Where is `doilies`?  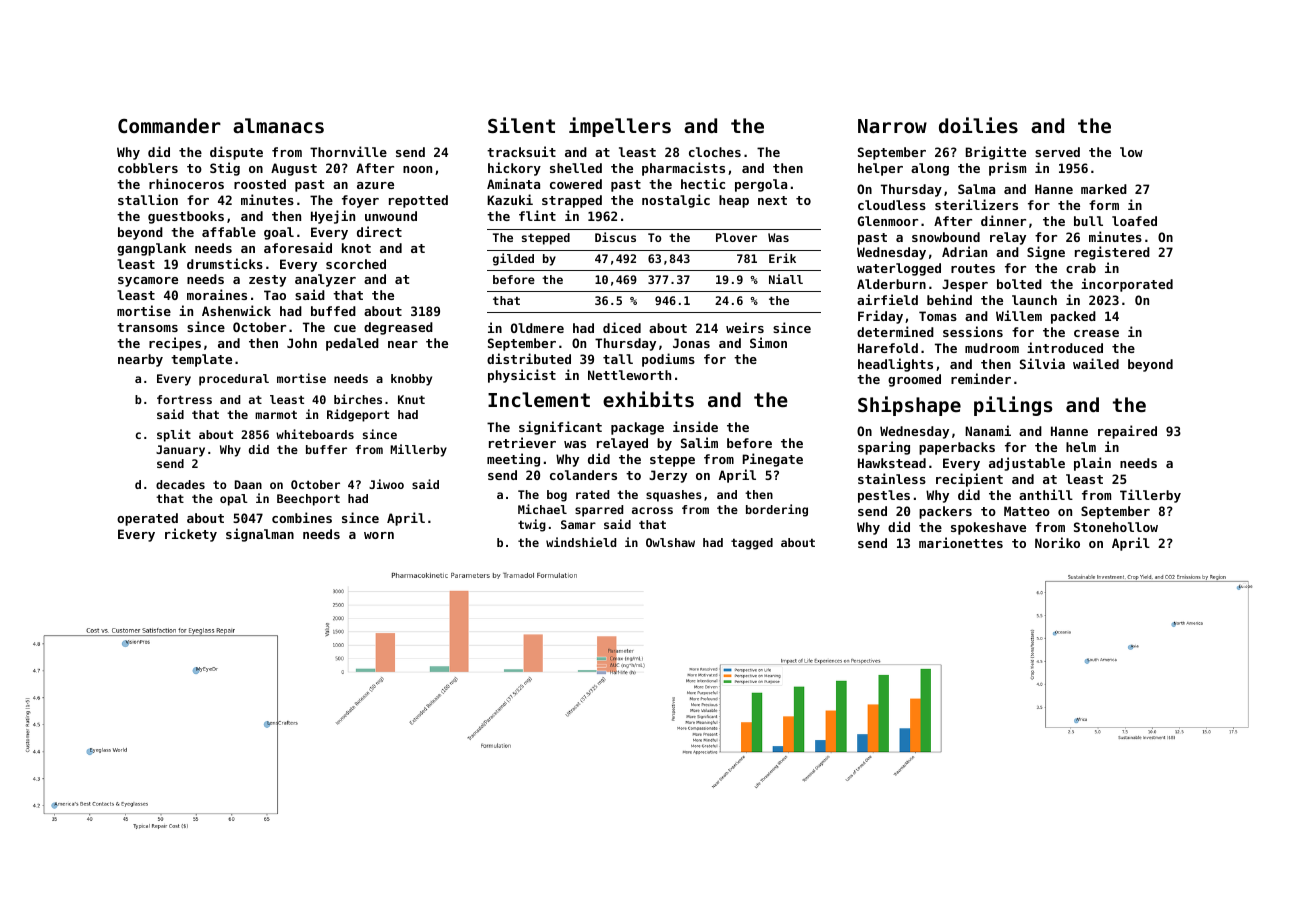
doilies is located at coordinates (978, 125).
